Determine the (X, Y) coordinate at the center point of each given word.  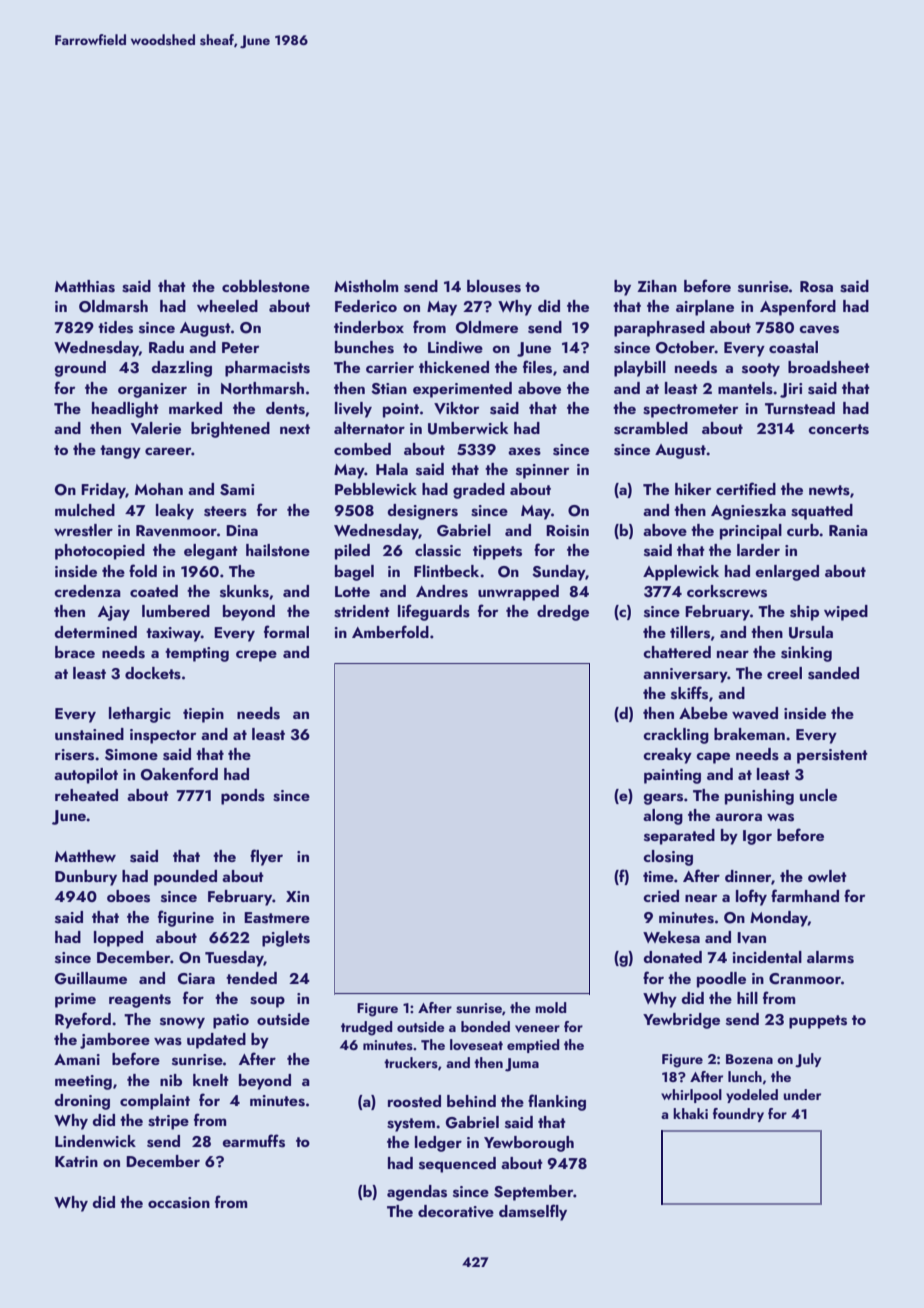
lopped (118, 939)
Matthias (85, 286)
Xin (297, 896)
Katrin (76, 1161)
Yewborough (529, 1144)
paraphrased (659, 329)
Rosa (816, 287)
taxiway (173, 634)
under (802, 1094)
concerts (838, 429)
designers (422, 512)
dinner (748, 876)
